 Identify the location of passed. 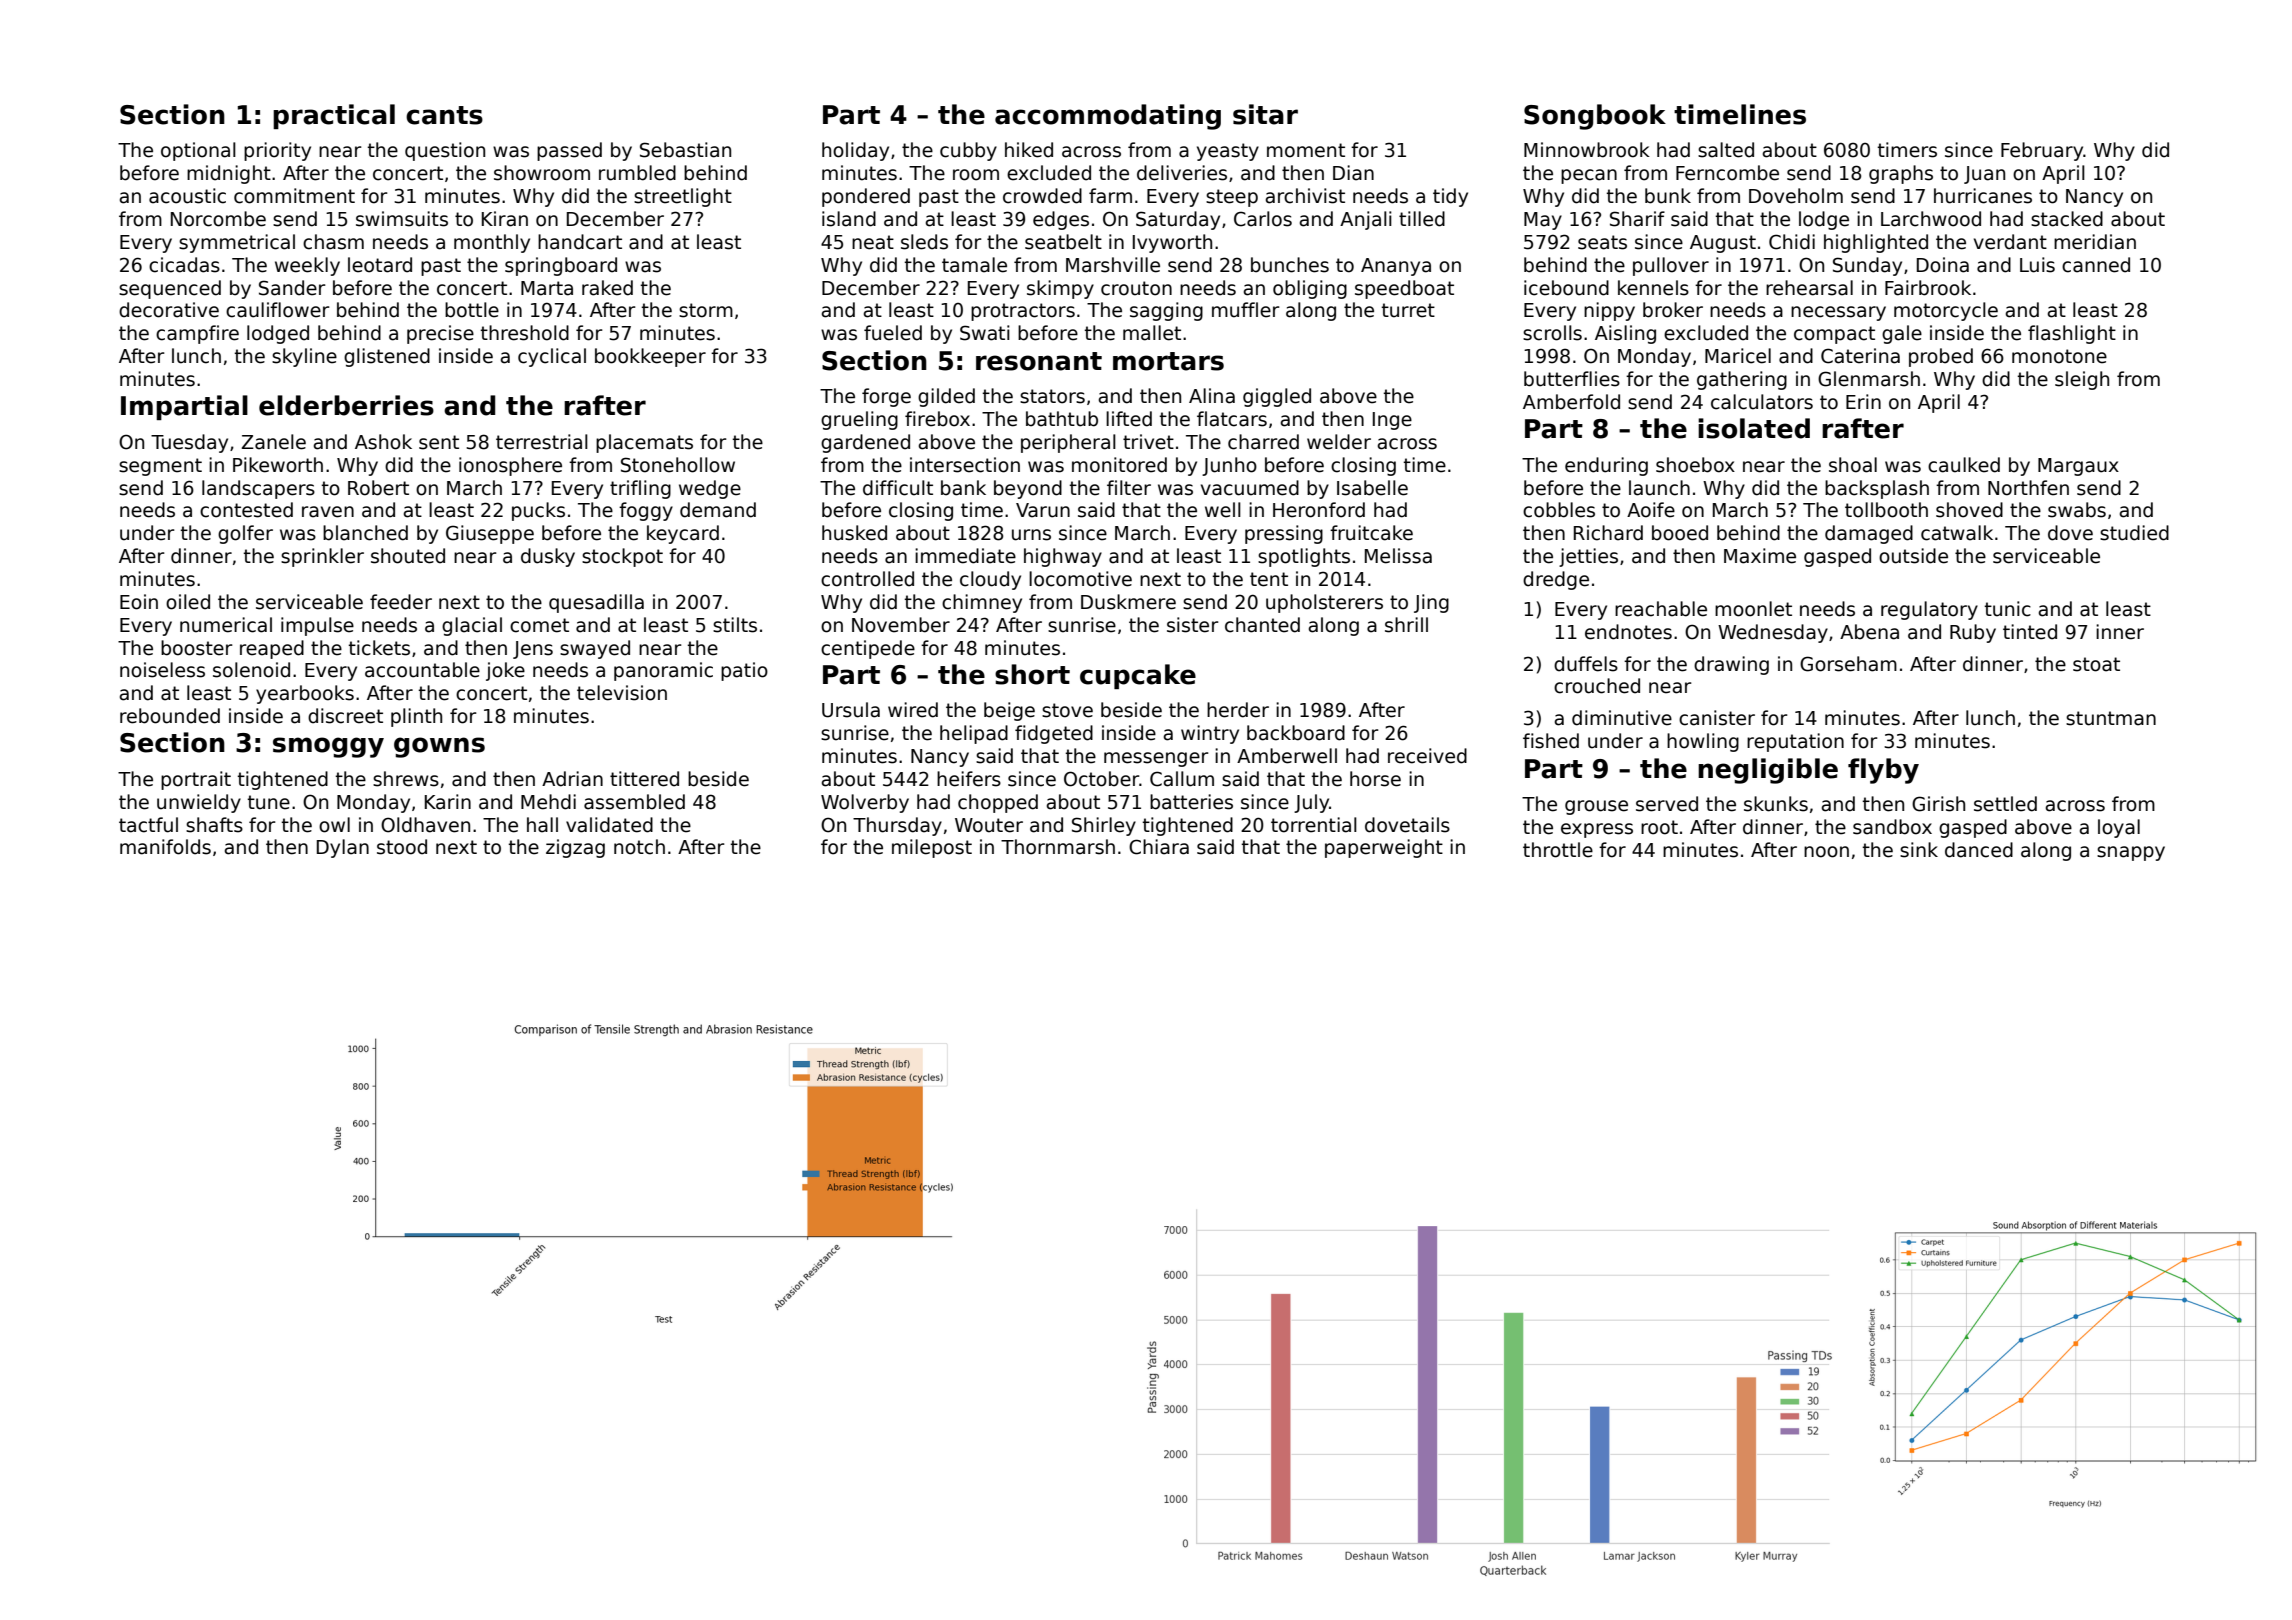
(569, 151).
